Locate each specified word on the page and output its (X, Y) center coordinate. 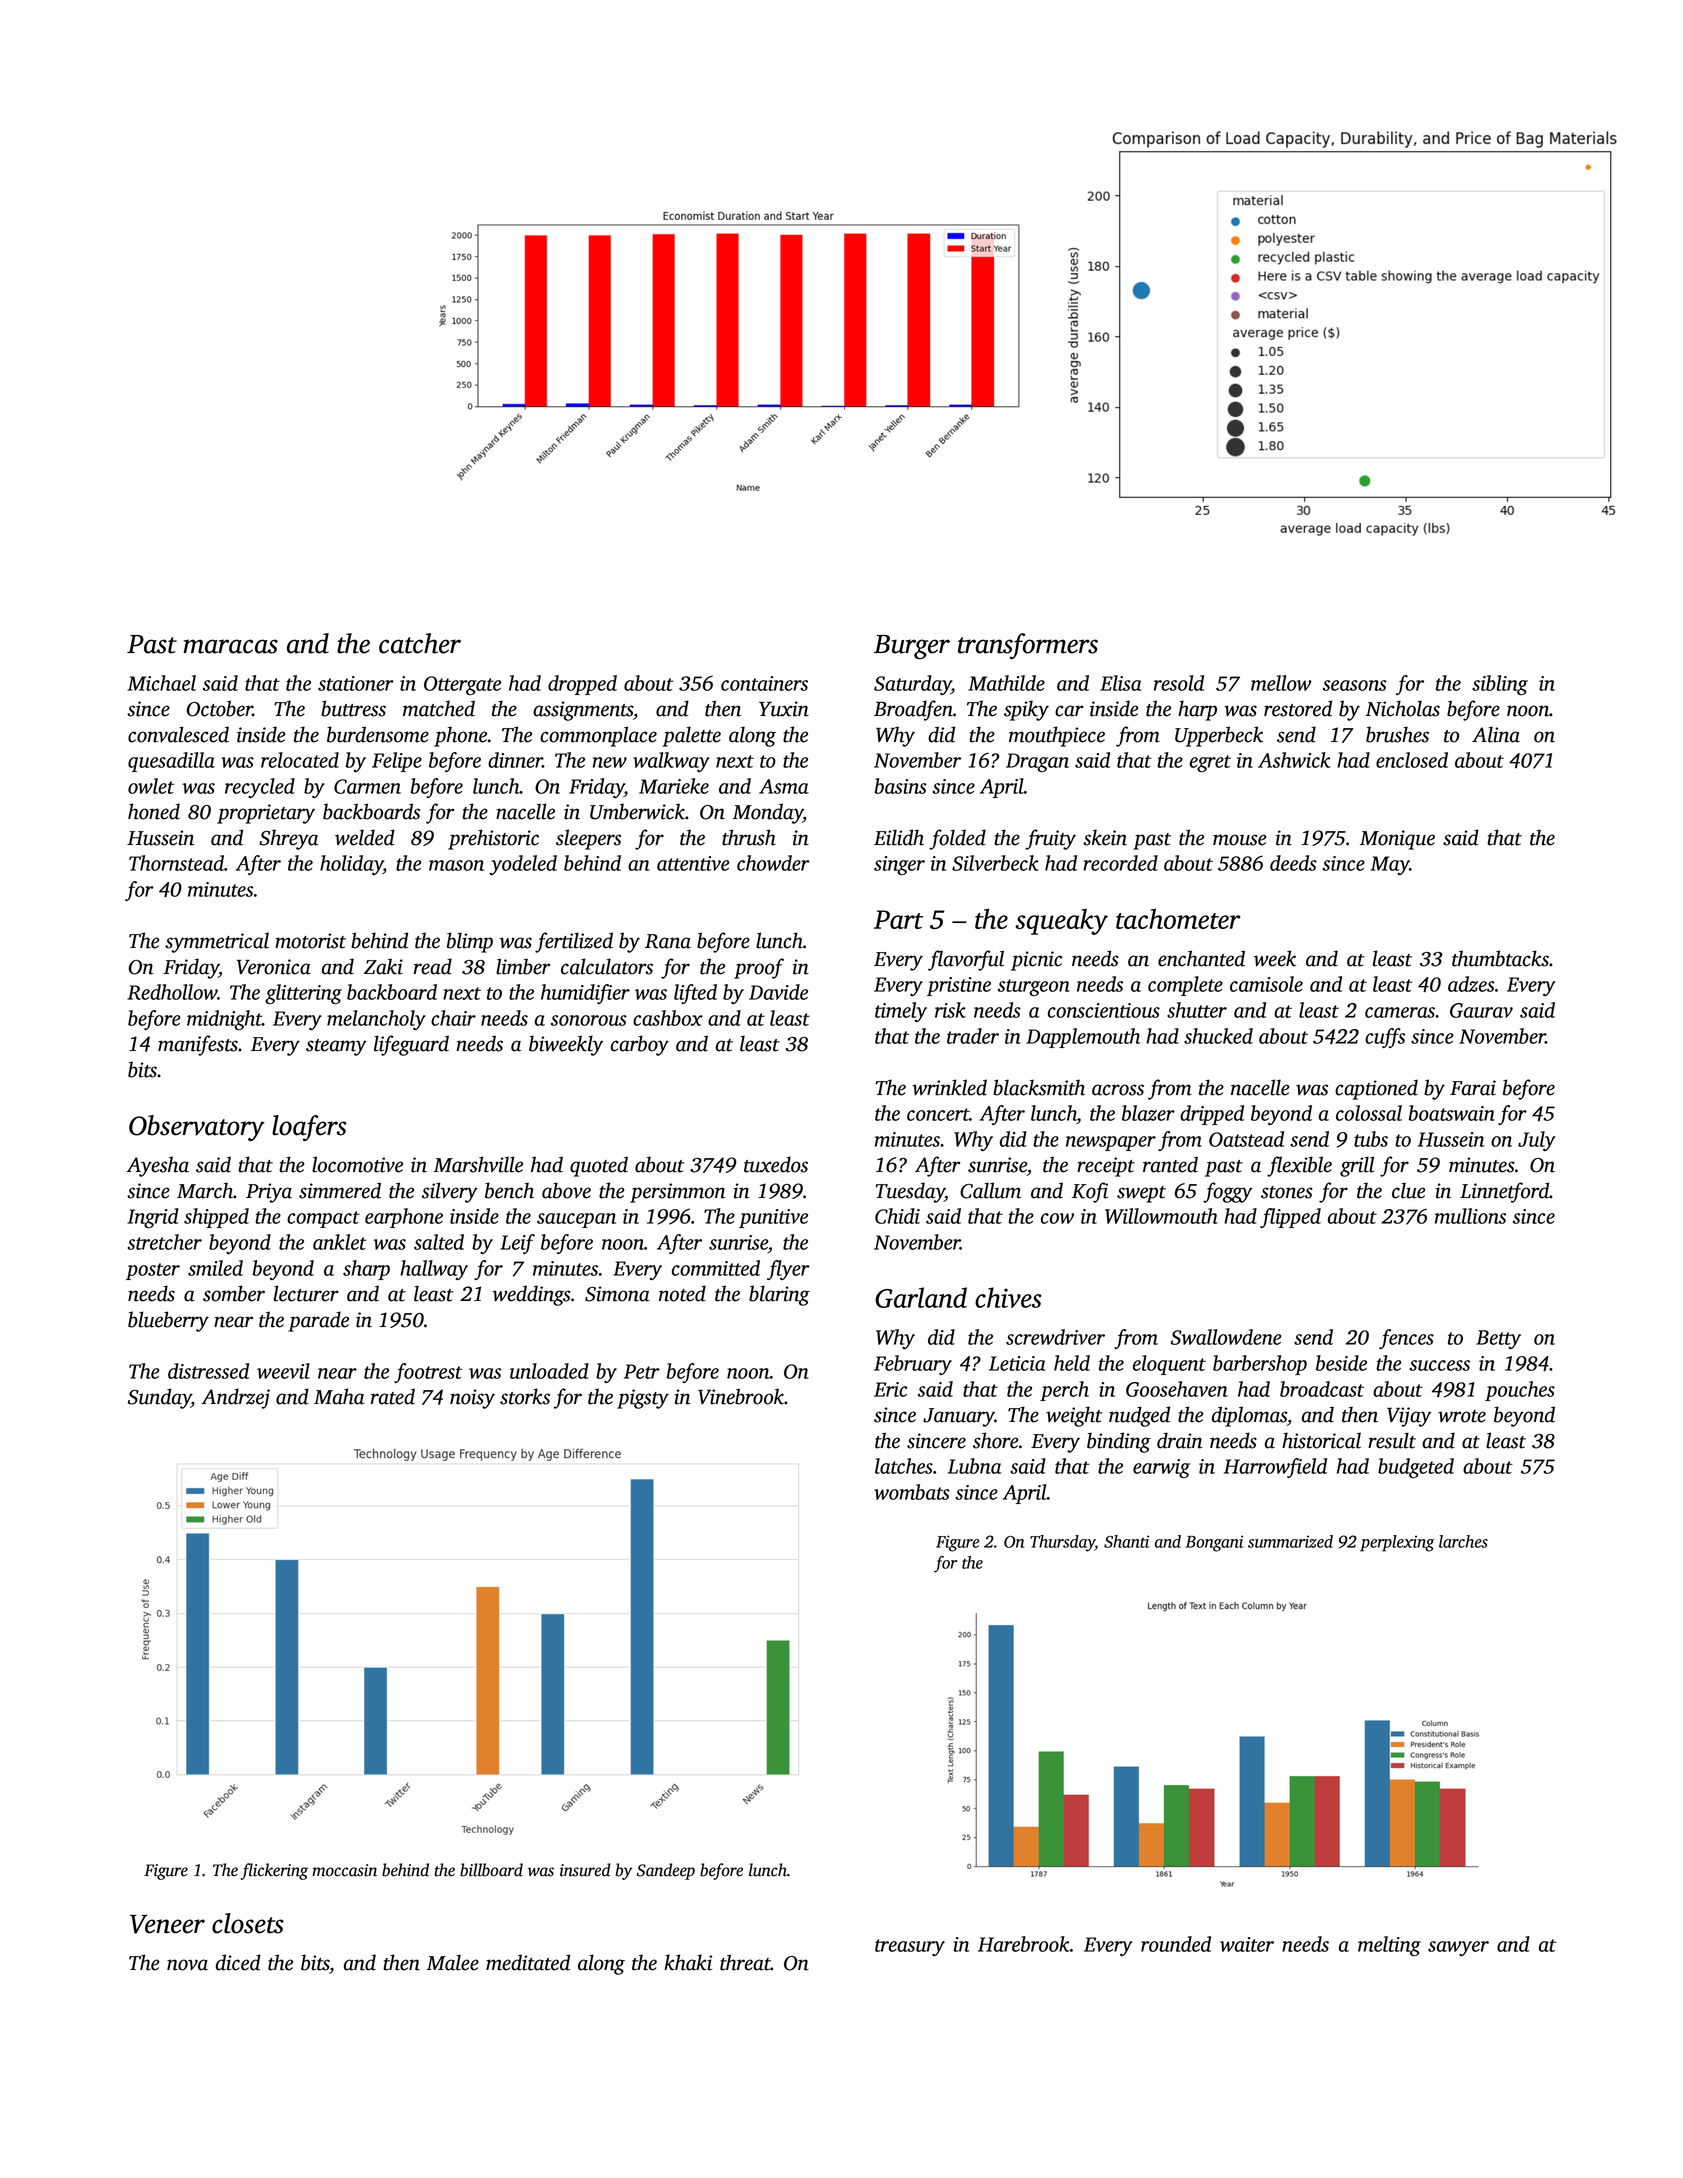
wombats (912, 1492)
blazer (1148, 1113)
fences (1406, 1339)
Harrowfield (1275, 1468)
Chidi (897, 1216)
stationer (356, 683)
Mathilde (1006, 683)
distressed (208, 1371)
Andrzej (235, 1398)
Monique (1397, 840)
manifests (198, 1045)
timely (901, 1012)
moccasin (344, 1870)
